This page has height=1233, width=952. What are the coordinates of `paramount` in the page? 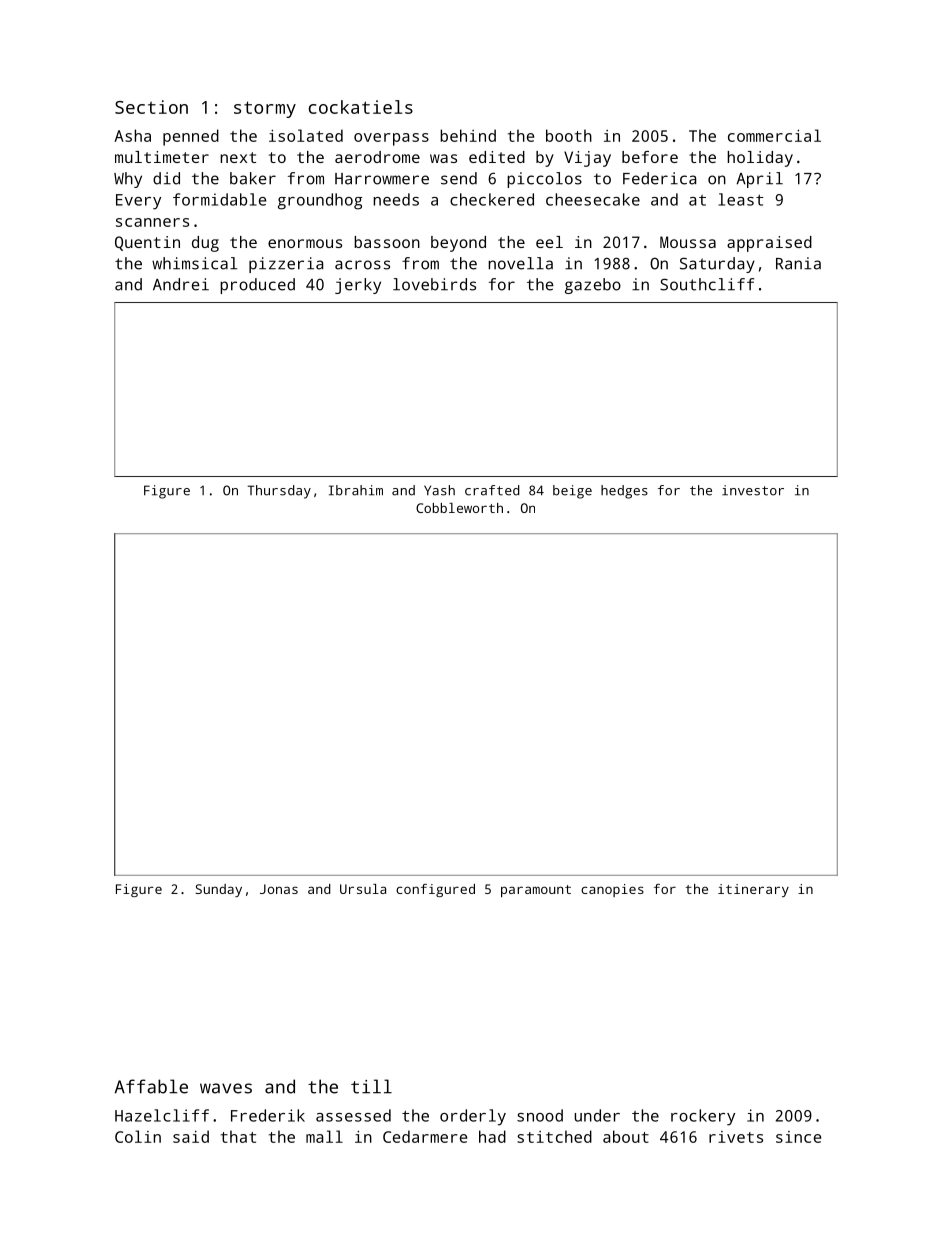 It's located at (536, 891).
